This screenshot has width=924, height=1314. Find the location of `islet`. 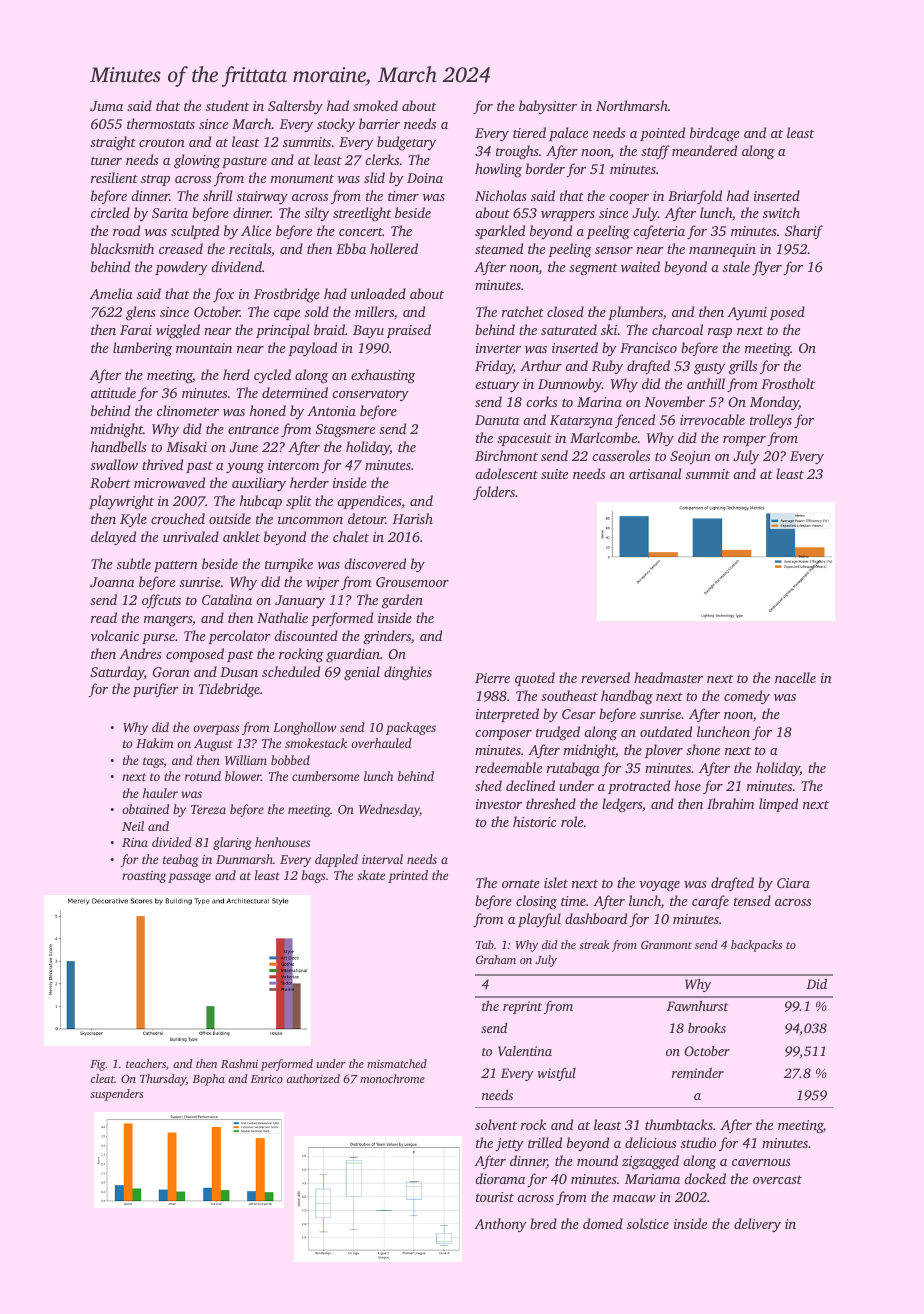

islet is located at coordinates (556, 882).
